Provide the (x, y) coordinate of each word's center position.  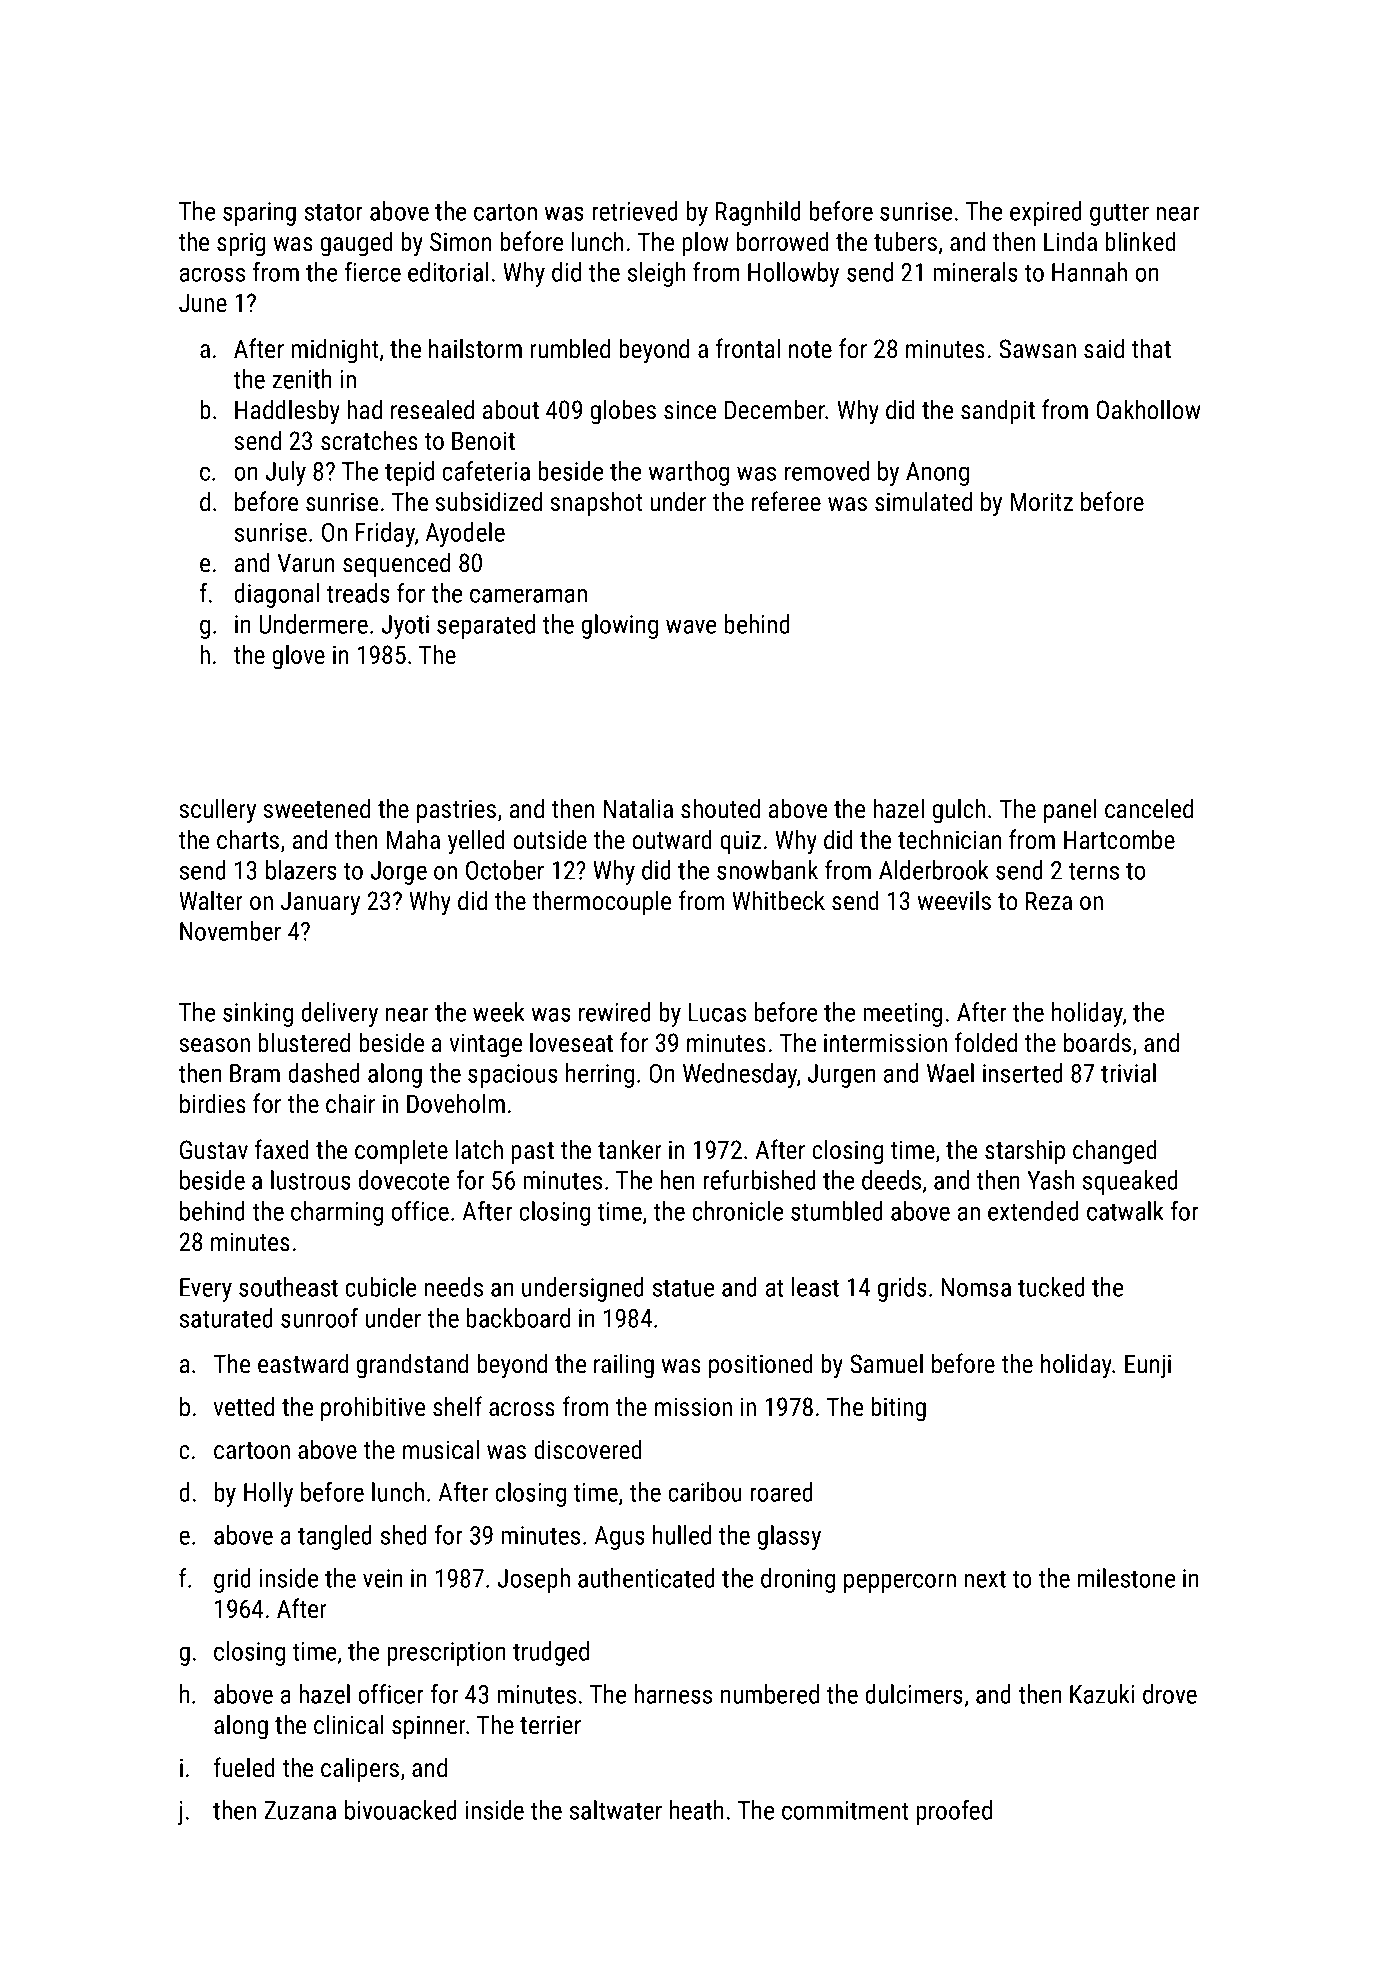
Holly (268, 1494)
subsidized (489, 501)
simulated (923, 501)
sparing (259, 214)
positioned (761, 1365)
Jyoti (405, 627)
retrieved (635, 211)
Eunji (1148, 1366)
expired (1046, 213)
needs (453, 1287)
